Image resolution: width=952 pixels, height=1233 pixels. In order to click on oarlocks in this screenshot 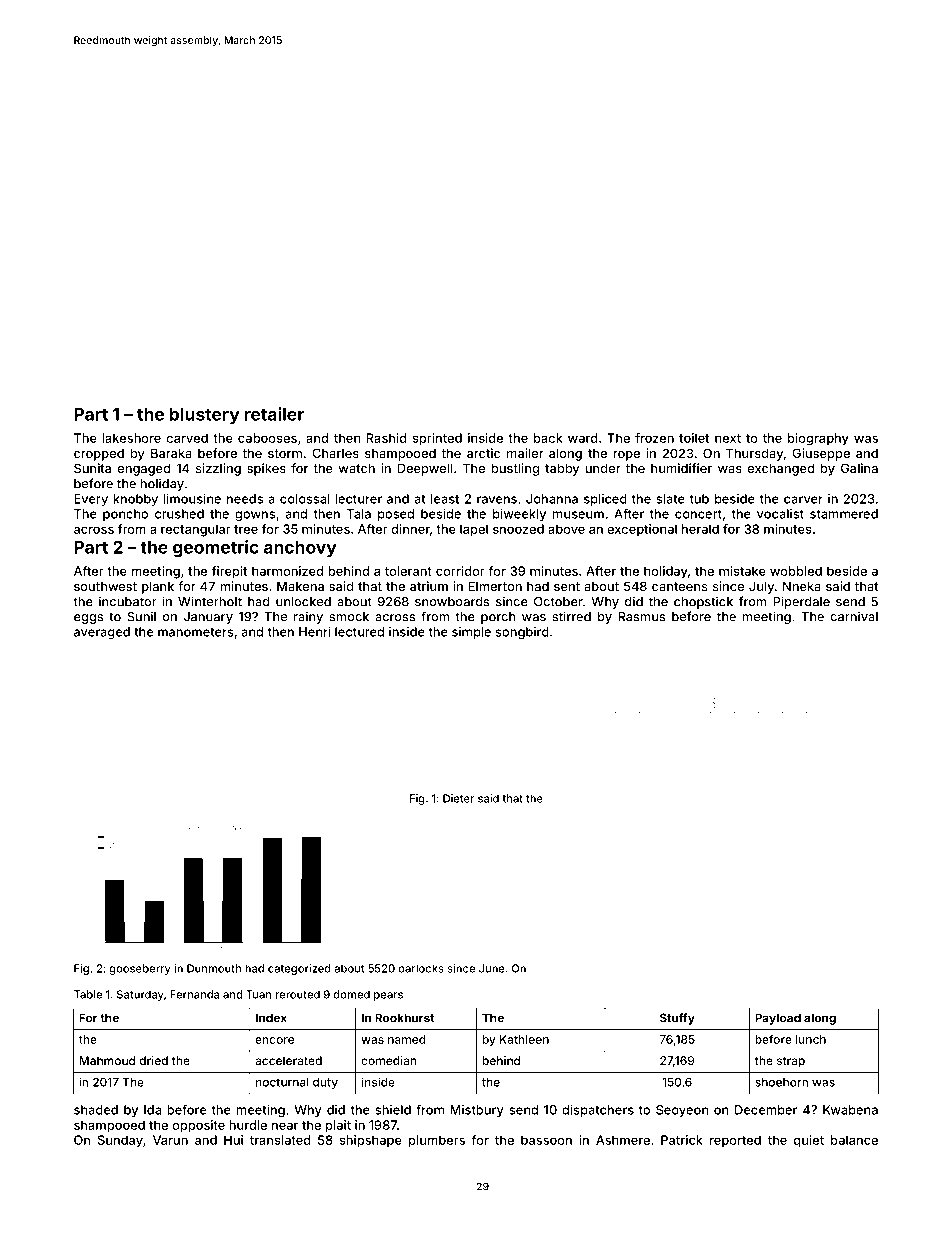, I will do `click(421, 968)`.
